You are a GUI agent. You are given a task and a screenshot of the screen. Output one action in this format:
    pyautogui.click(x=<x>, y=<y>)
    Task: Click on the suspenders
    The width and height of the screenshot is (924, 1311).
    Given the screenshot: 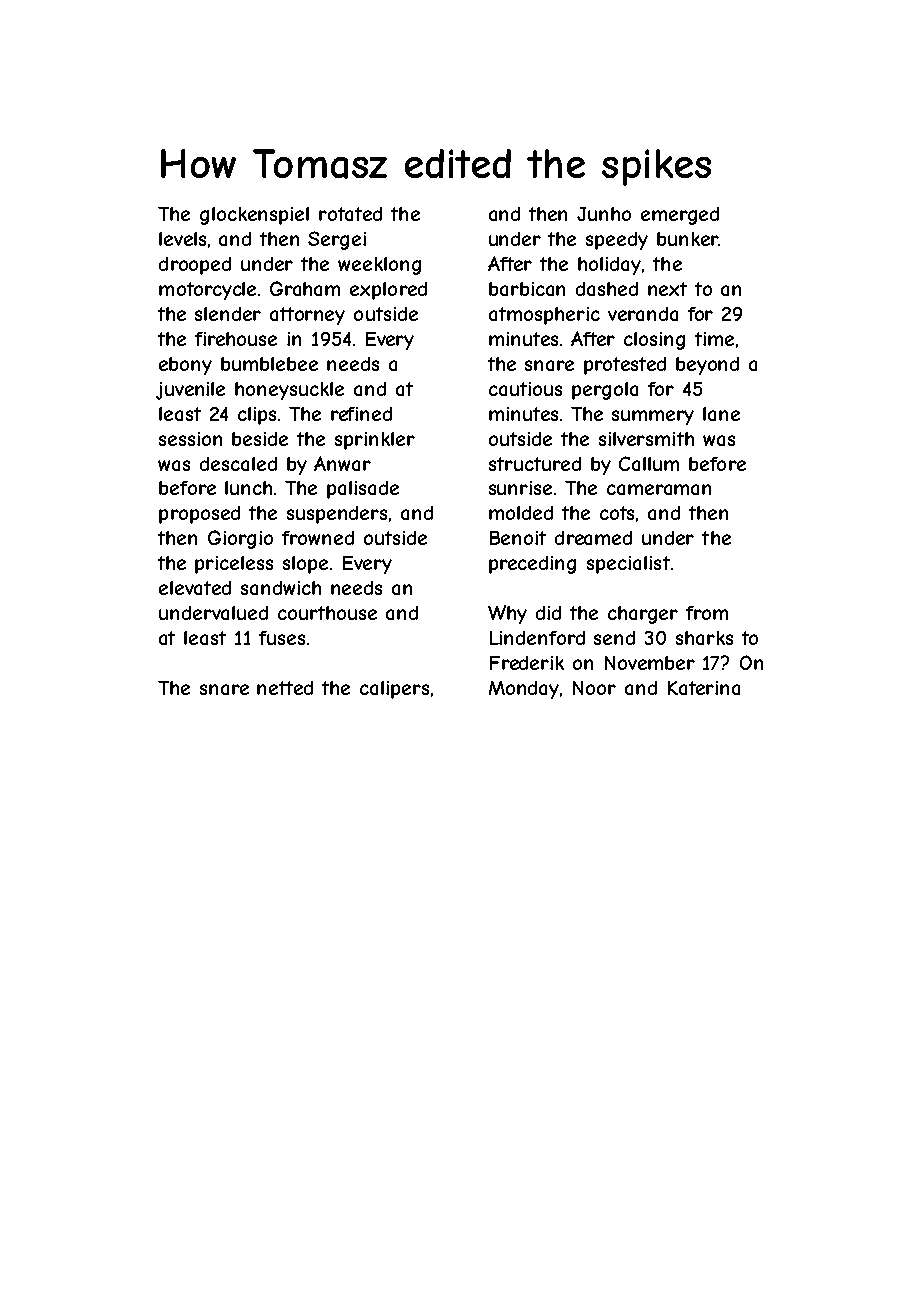 What is the action you would take?
    pyautogui.click(x=337, y=515)
